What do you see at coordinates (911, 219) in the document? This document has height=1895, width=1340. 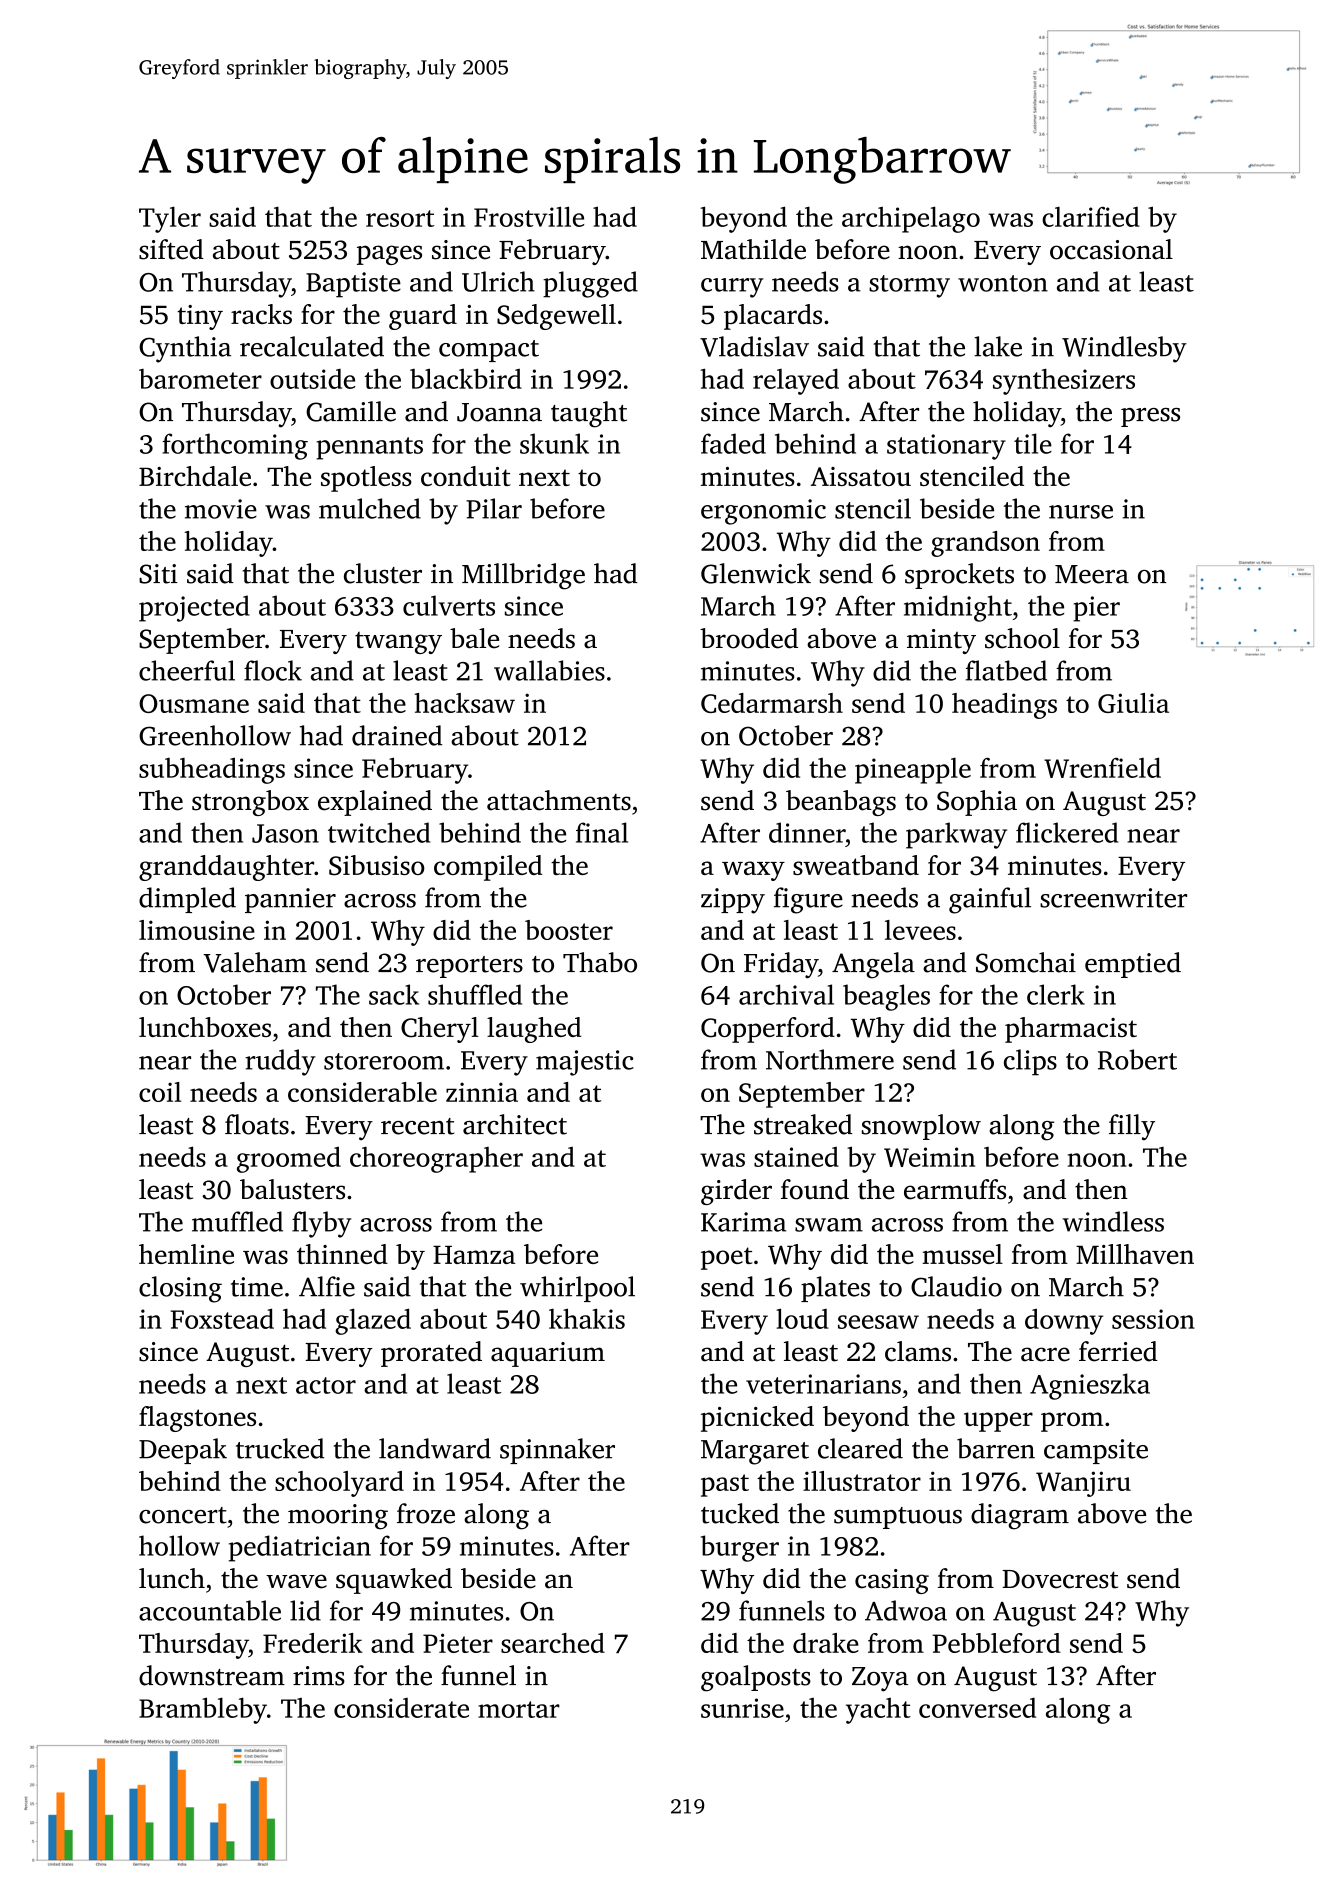 I see `archipelago` at bounding box center [911, 219].
